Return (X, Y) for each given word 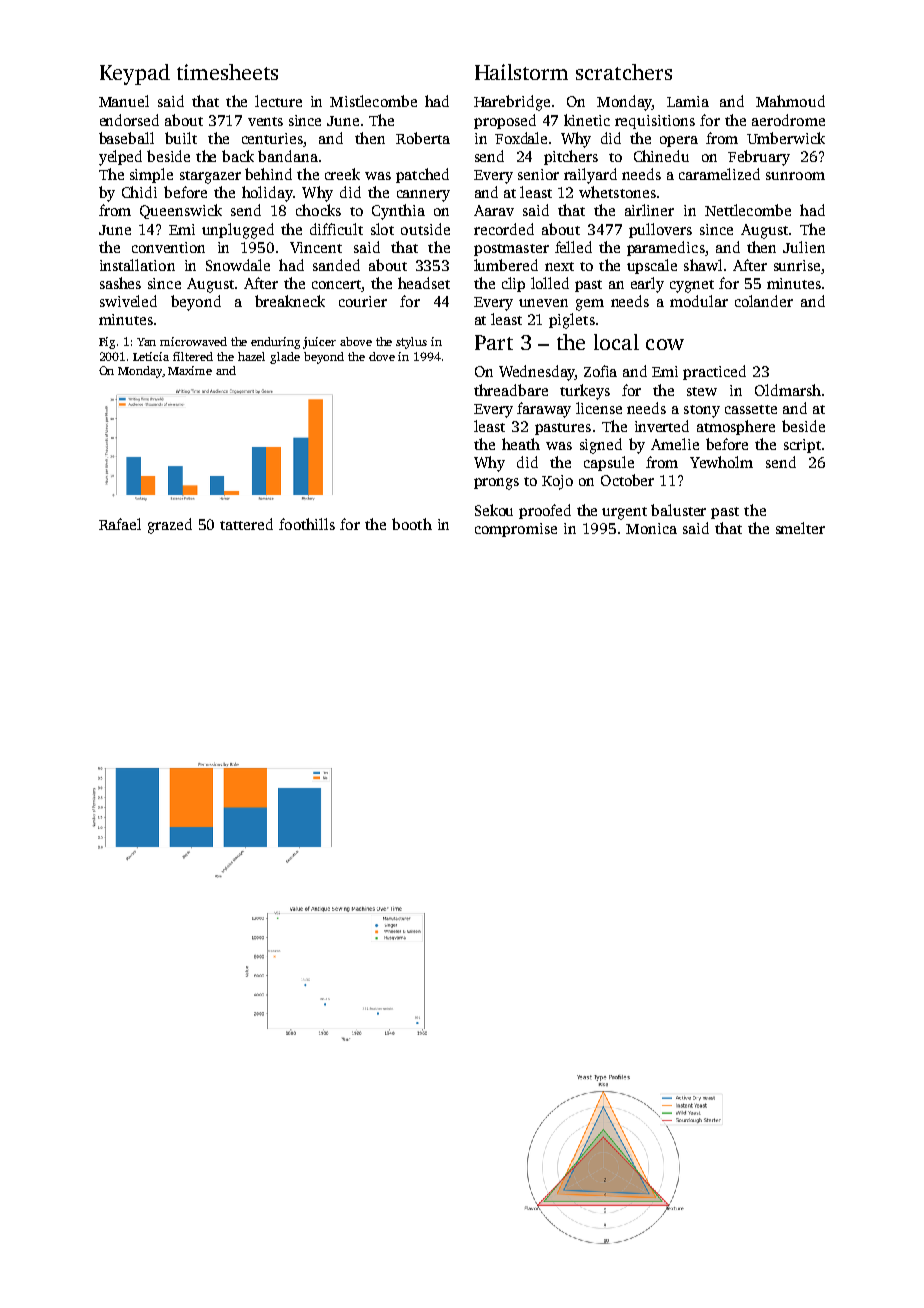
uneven (543, 303)
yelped (120, 158)
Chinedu (661, 156)
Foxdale (521, 138)
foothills (307, 524)
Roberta (423, 138)
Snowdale (238, 265)
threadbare (511, 390)
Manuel (124, 101)
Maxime (190, 370)
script (802, 446)
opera (679, 141)
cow (665, 344)
